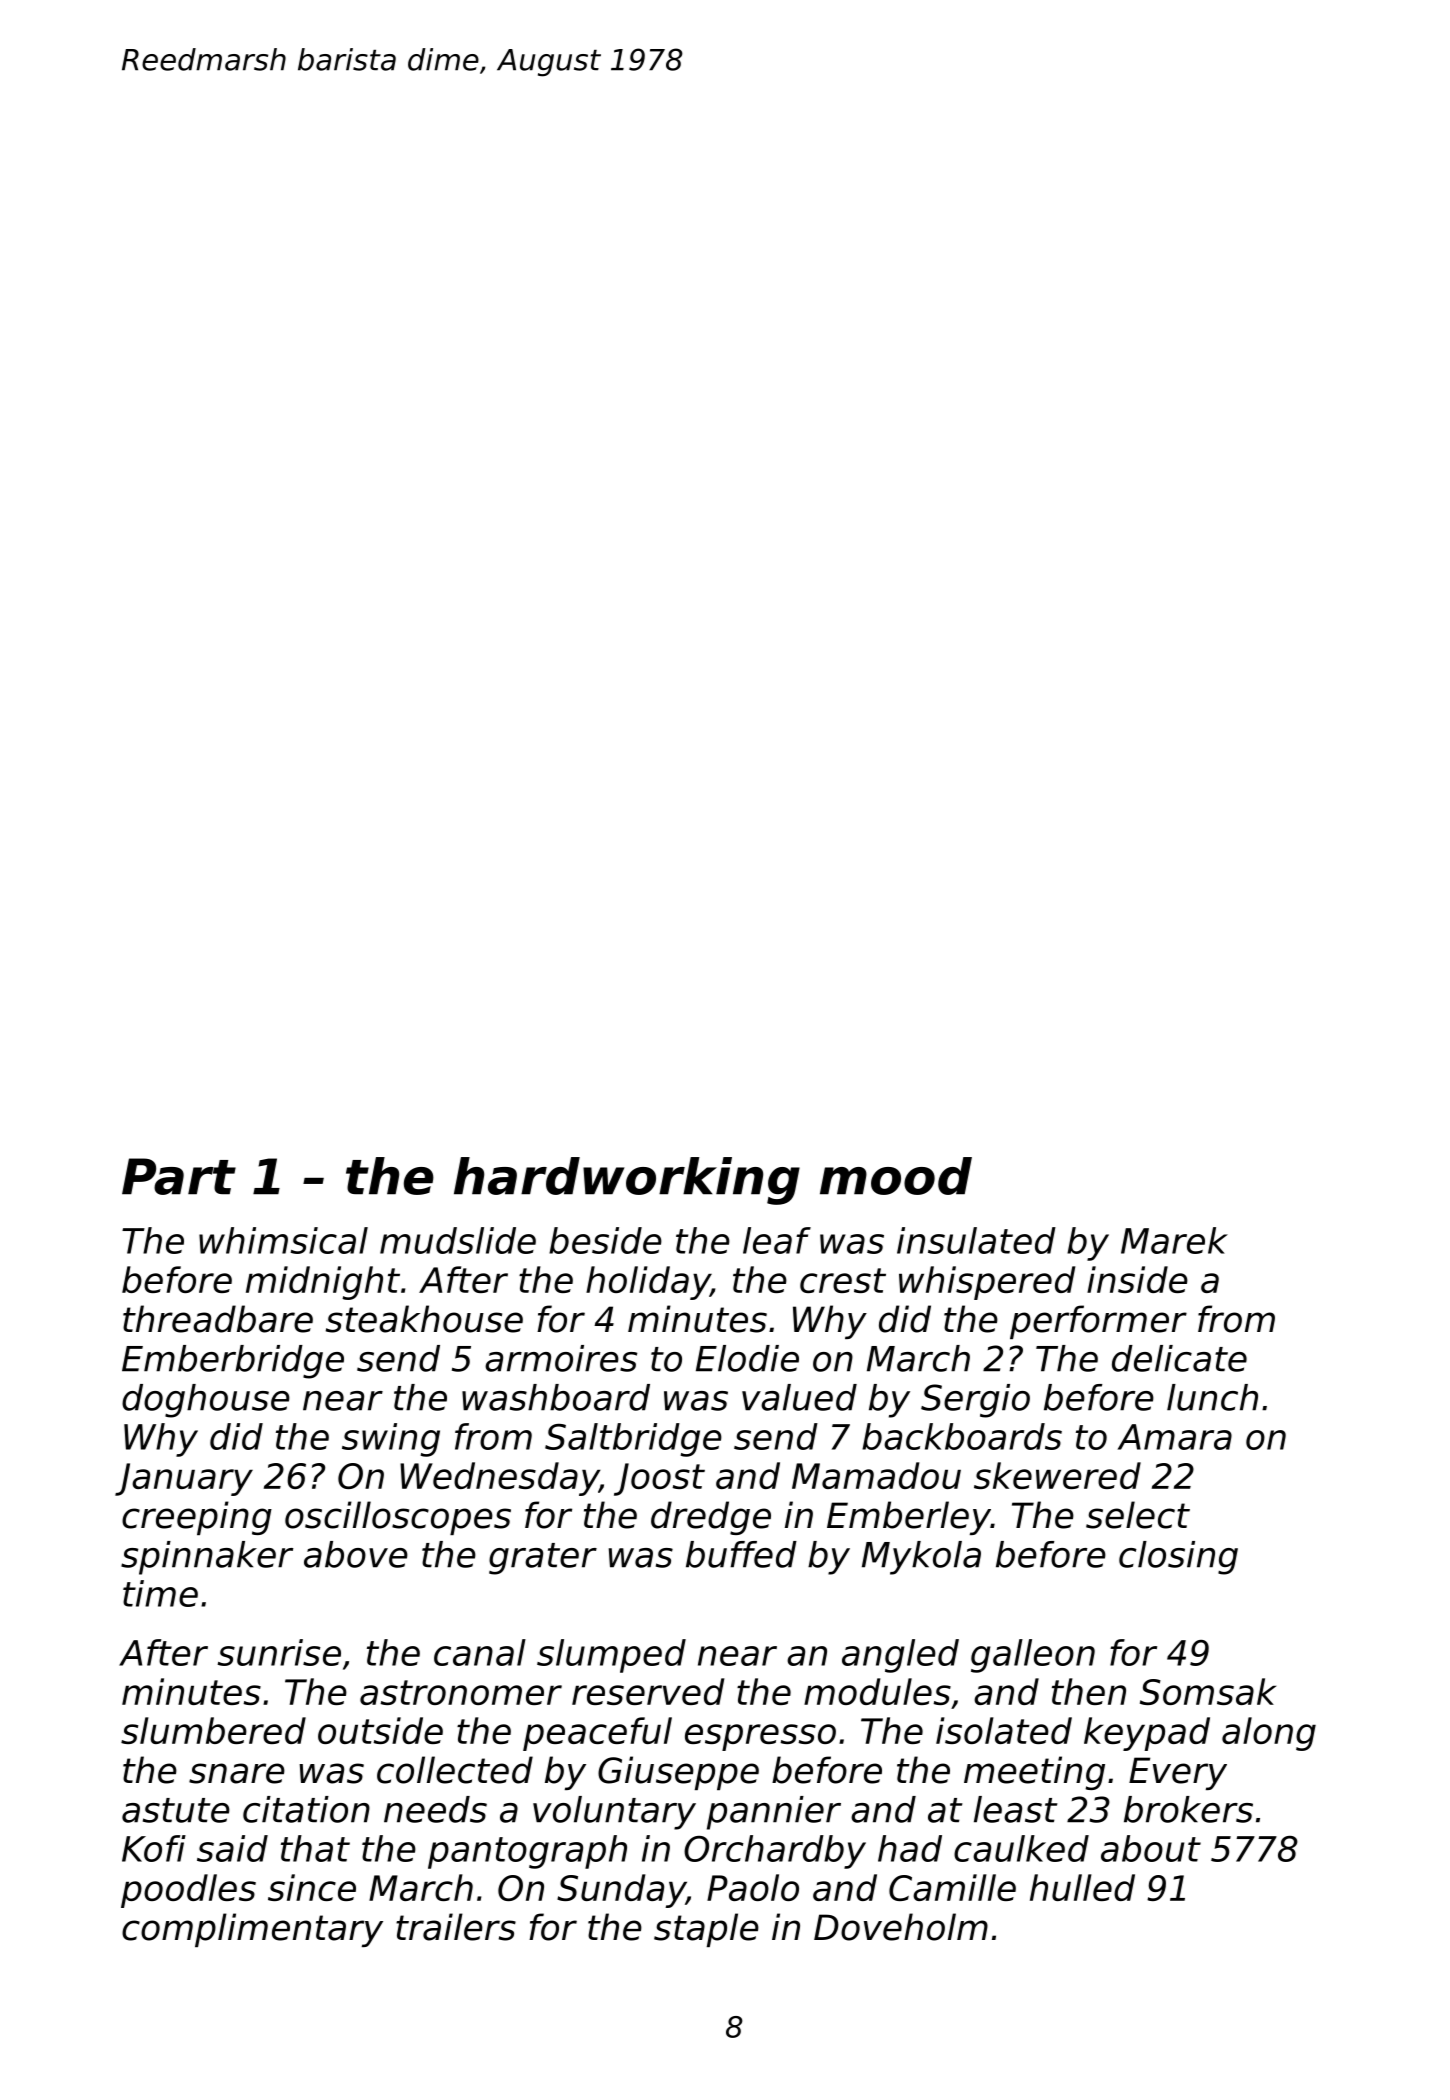 This page has height=2100, width=1450. Describe the element at coordinates (896, 1176) in the page. I see `mood` at that location.
